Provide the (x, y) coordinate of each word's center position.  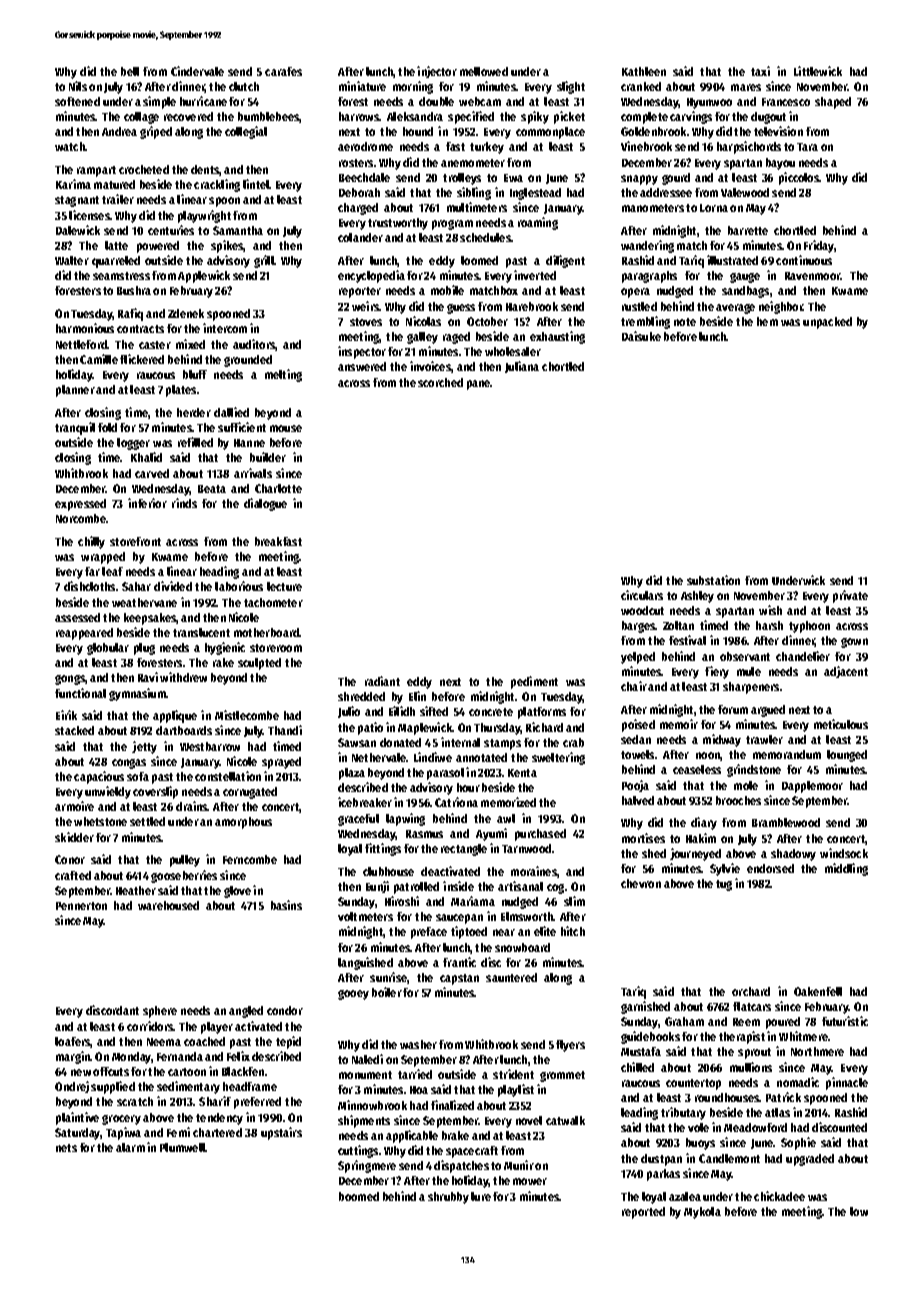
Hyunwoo (709, 103)
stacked (74, 730)
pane (479, 385)
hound (418, 131)
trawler (764, 739)
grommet (562, 1076)
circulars (642, 595)
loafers (73, 1042)
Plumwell (183, 1147)
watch (70, 146)
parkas (663, 1175)
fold (107, 427)
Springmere (367, 1166)
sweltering (558, 758)
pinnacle (847, 1083)
